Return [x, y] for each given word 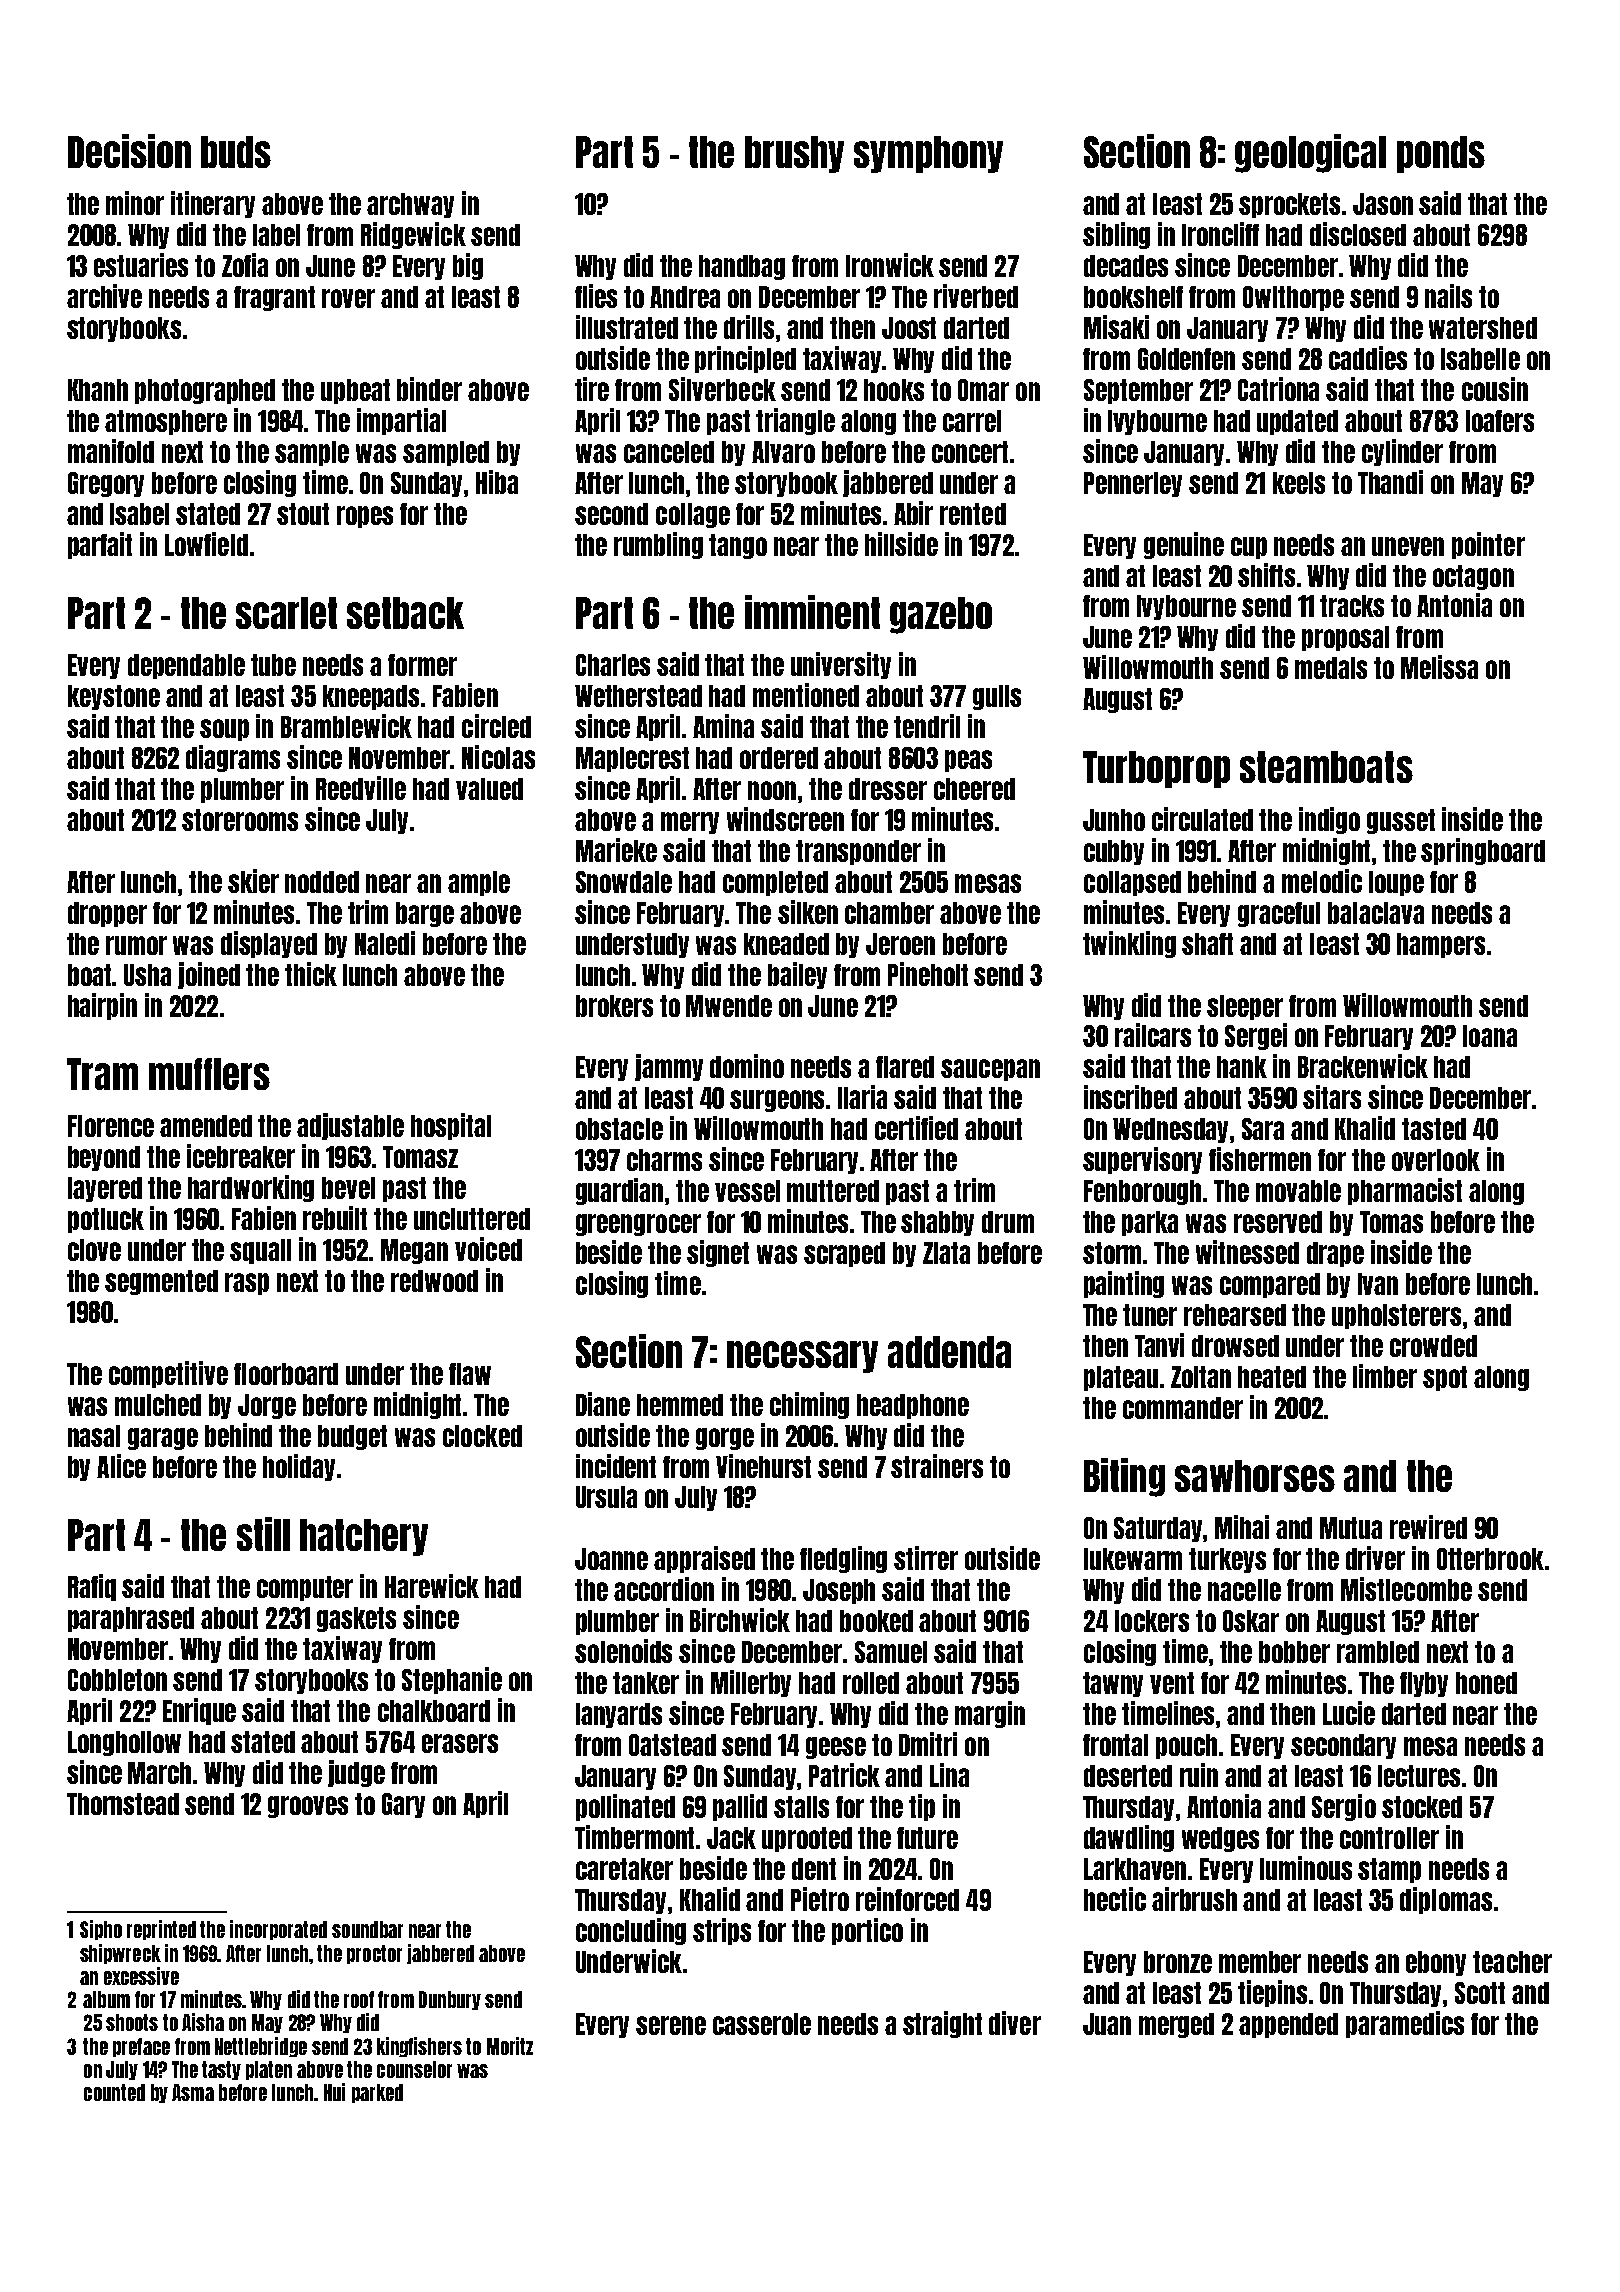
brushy [794, 154]
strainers [937, 1466]
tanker [646, 1683]
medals [1331, 668]
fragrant [274, 298]
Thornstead [123, 1804]
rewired [1428, 1527]
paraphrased [131, 1619]
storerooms [240, 820]
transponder [858, 852]
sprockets [1289, 205]
